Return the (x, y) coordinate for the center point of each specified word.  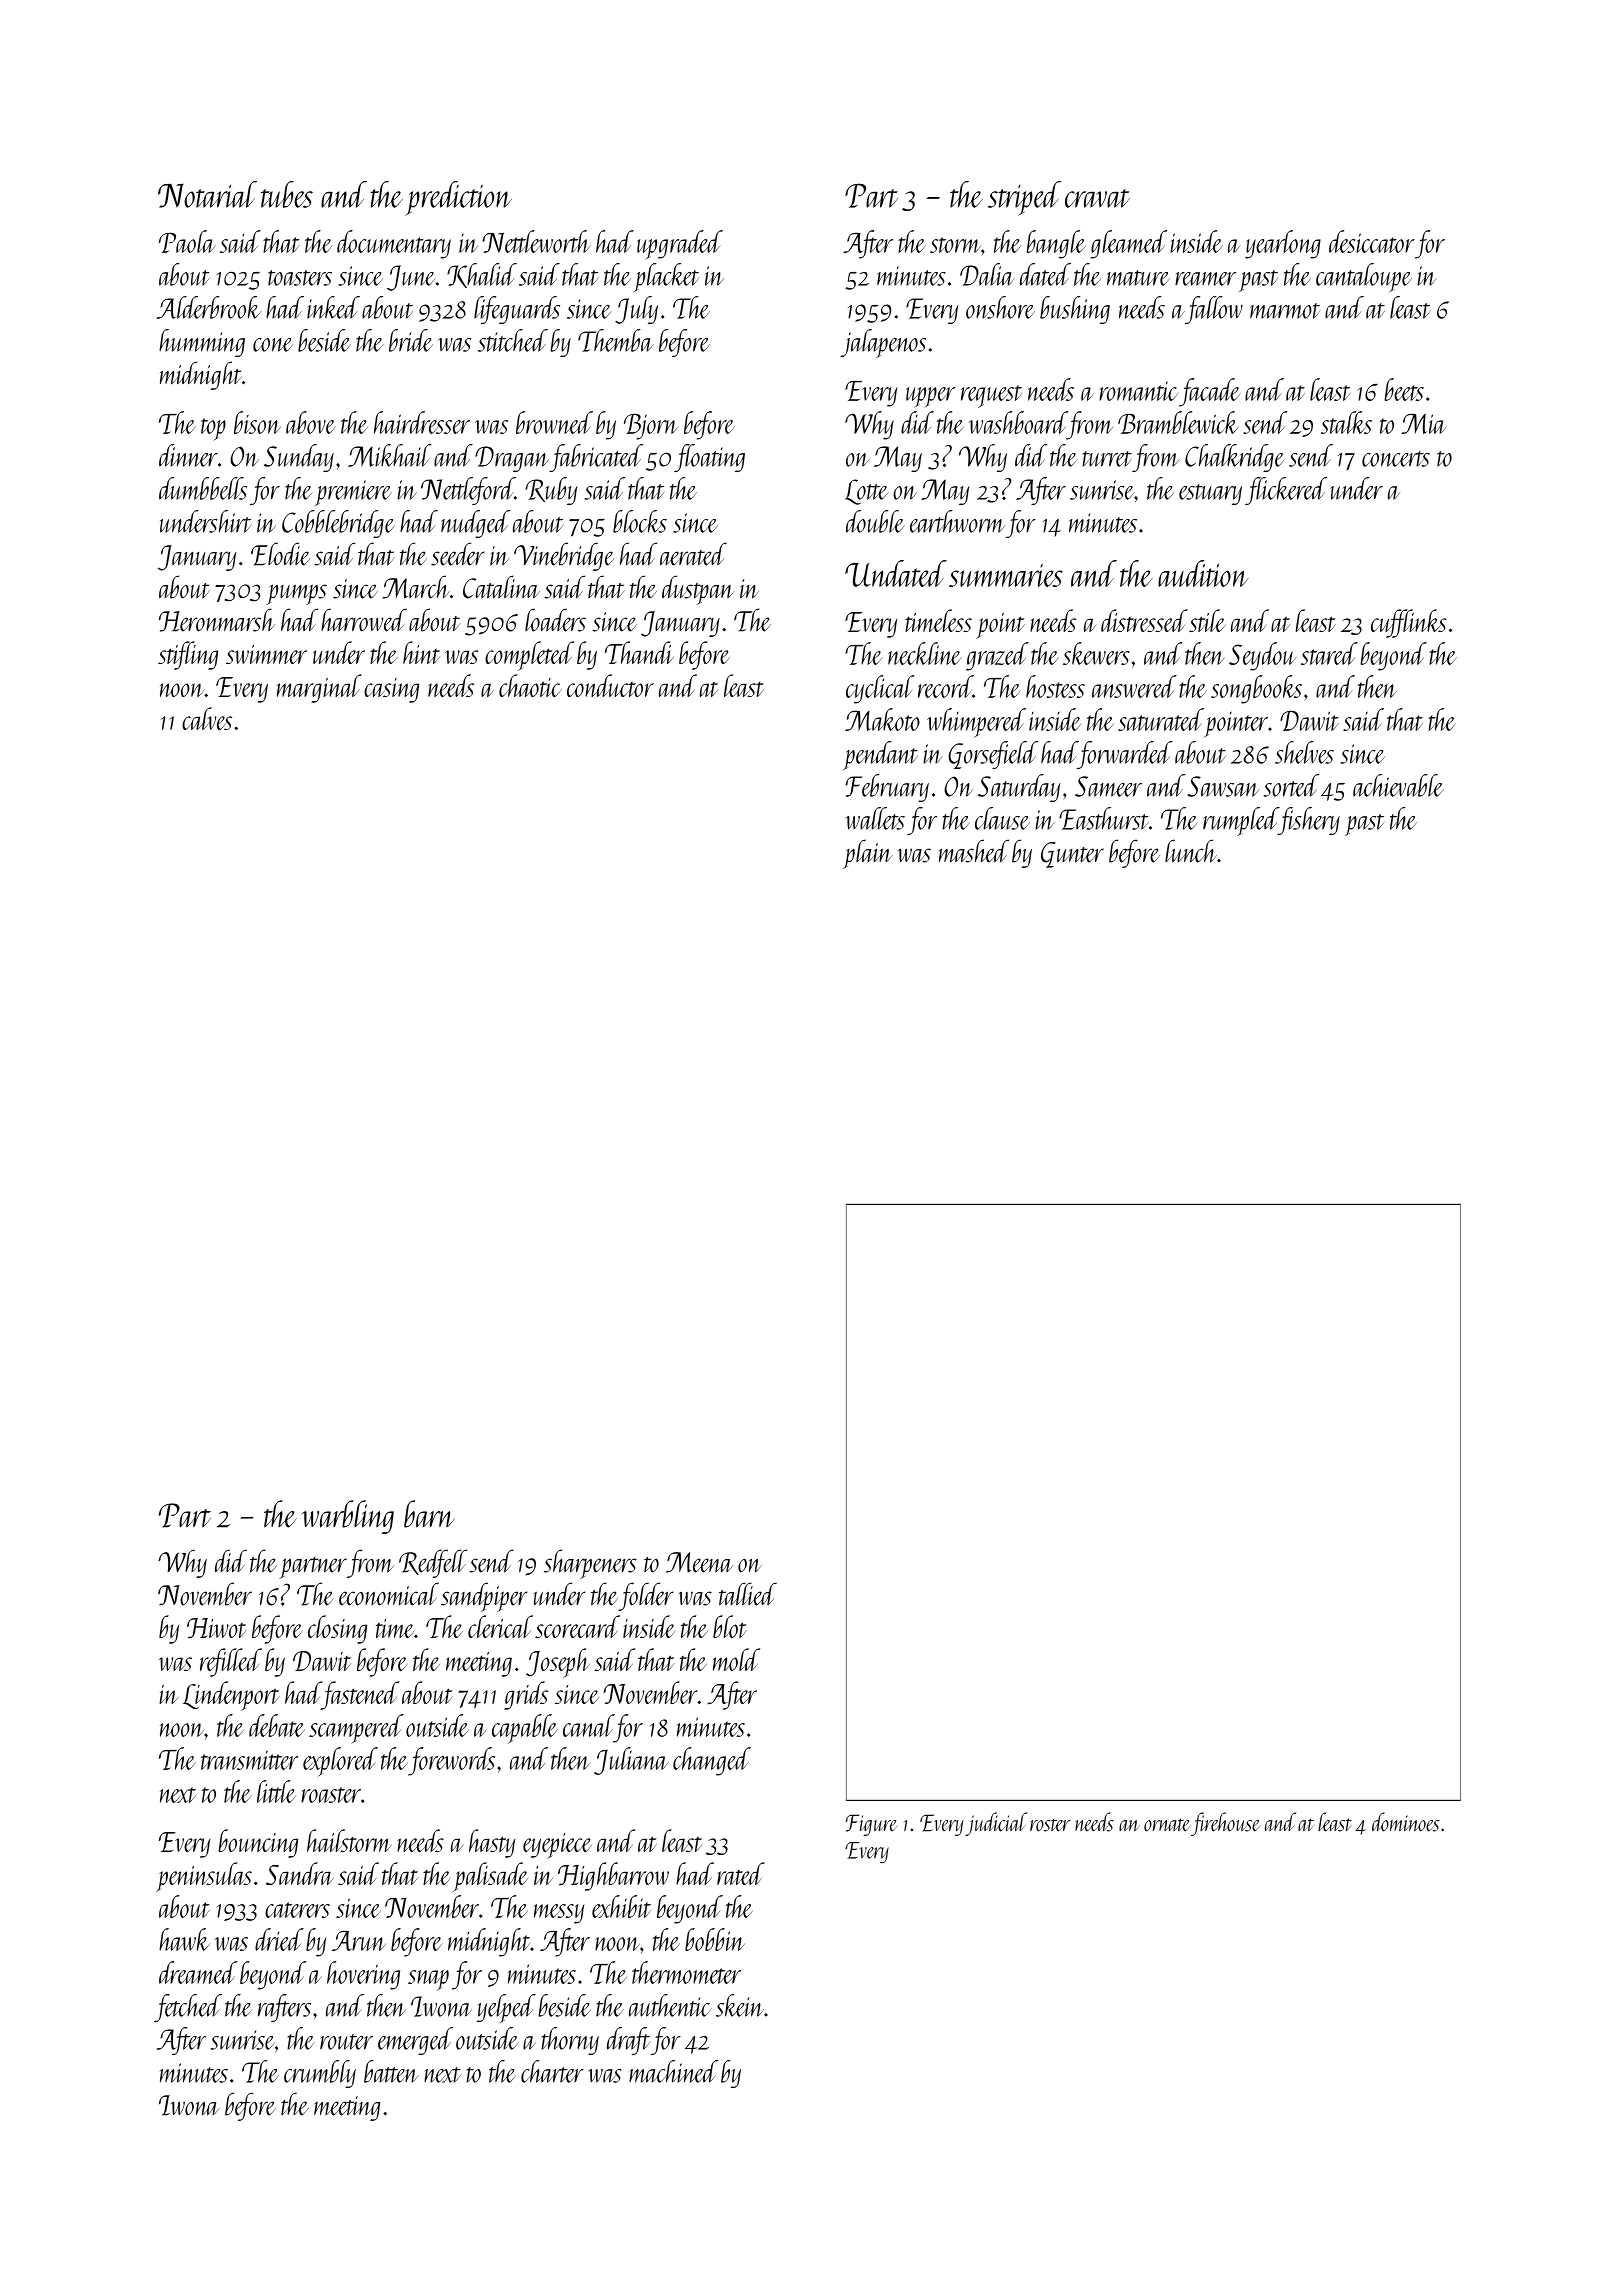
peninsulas (204, 1877)
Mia (1424, 423)
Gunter (1072, 855)
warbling (348, 1517)
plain (868, 854)
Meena (699, 1562)
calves (207, 718)
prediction (458, 198)
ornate (1167, 1825)
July (636, 310)
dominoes (1406, 1822)
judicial (996, 1824)
